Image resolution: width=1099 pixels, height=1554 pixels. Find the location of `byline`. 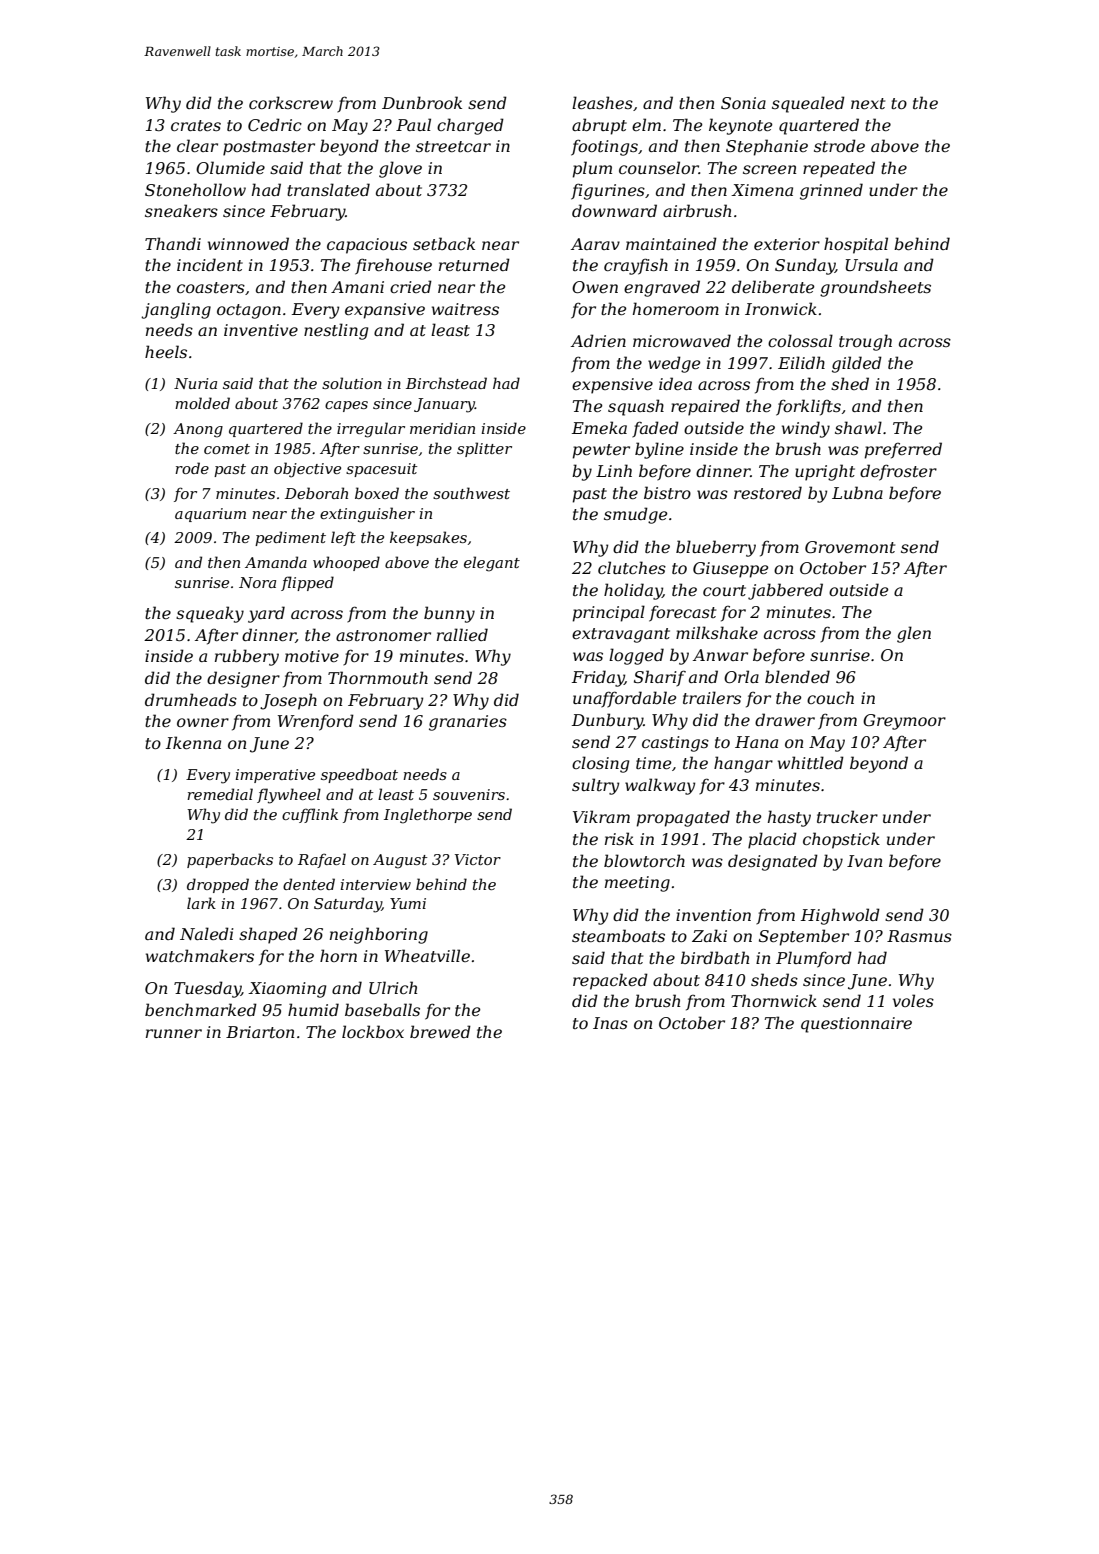

byline is located at coordinates (659, 450).
